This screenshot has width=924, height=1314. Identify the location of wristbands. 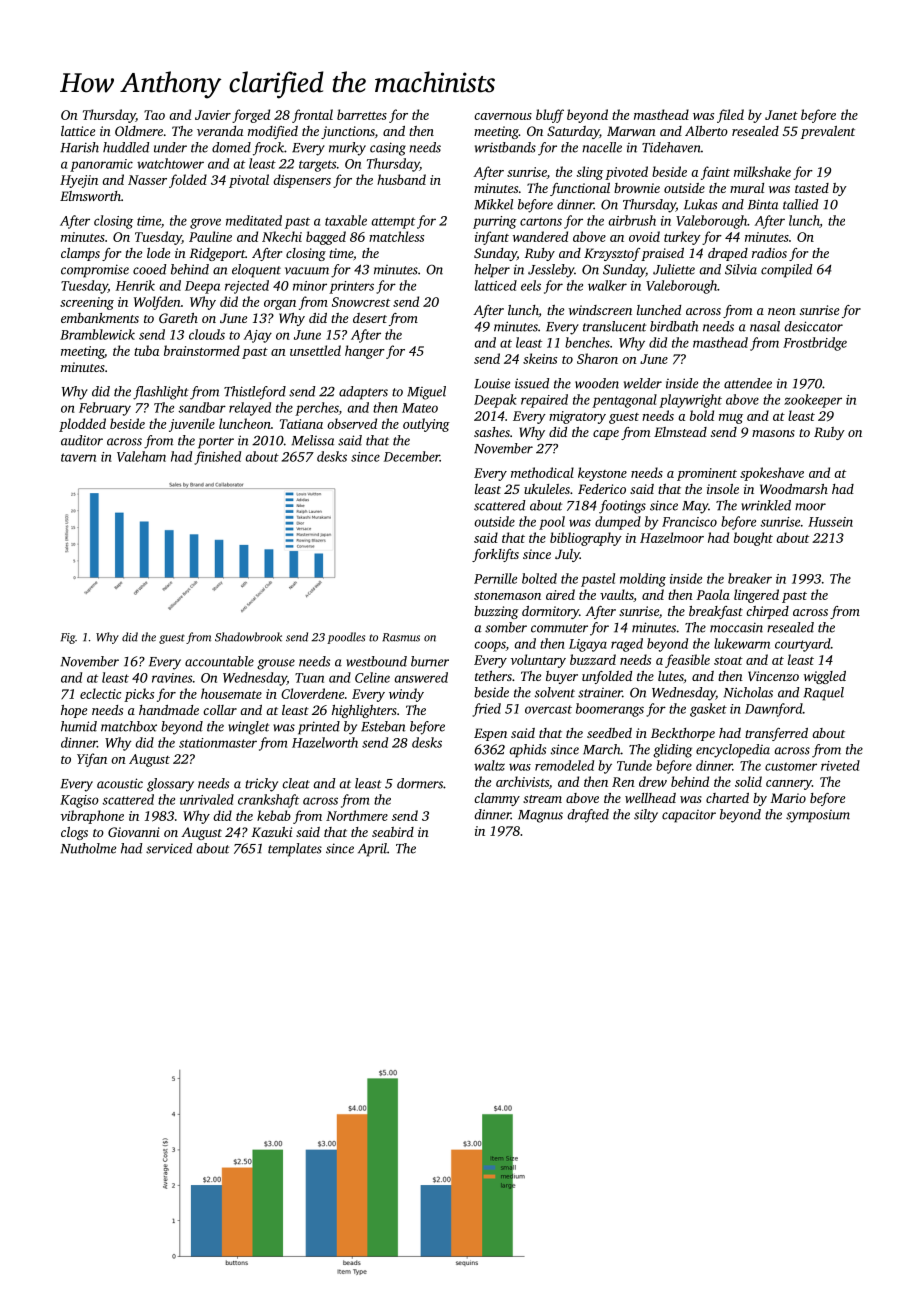
(505, 147).
